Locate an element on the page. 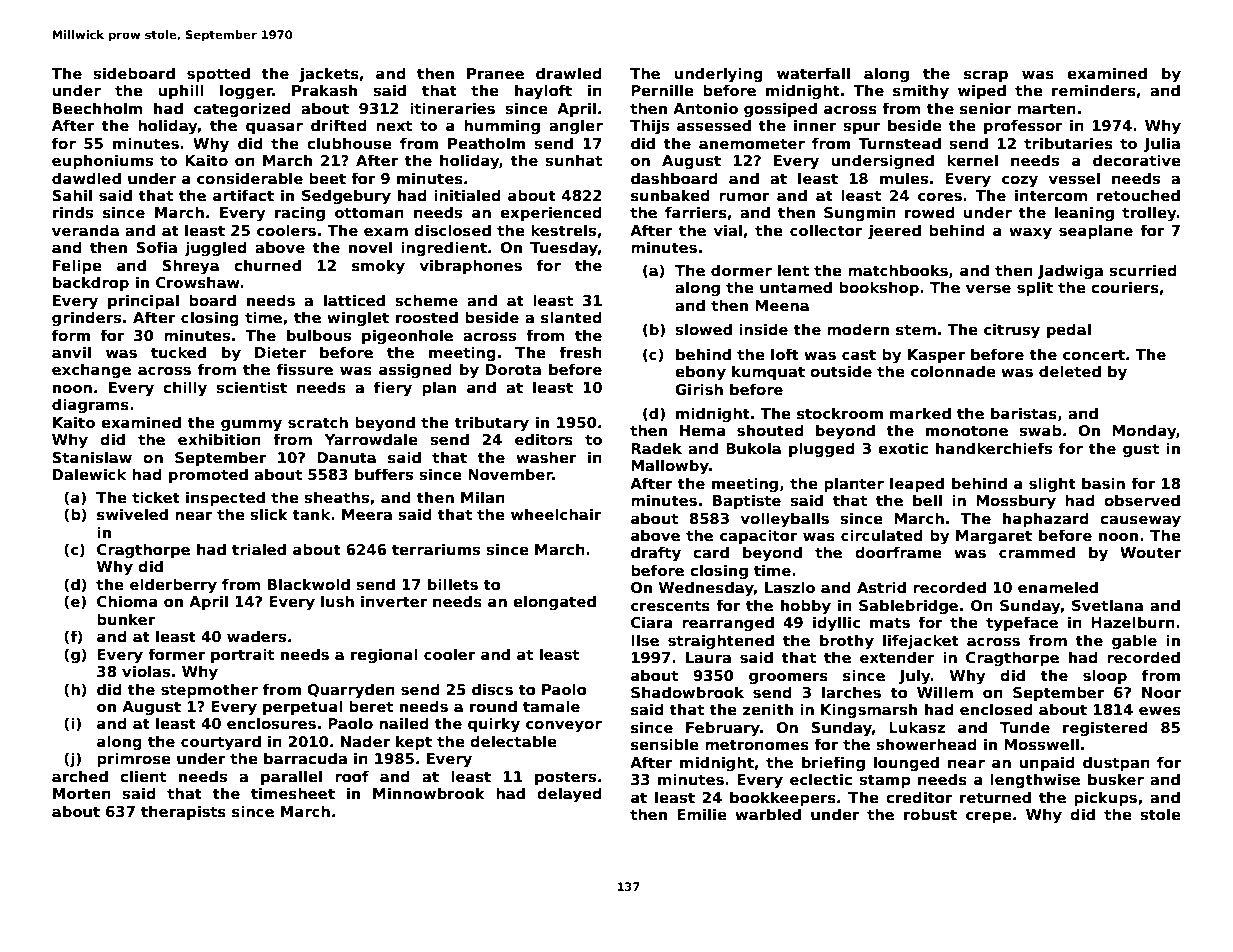 The height and width of the document is (952, 1233). citrusy is located at coordinates (1012, 331).
